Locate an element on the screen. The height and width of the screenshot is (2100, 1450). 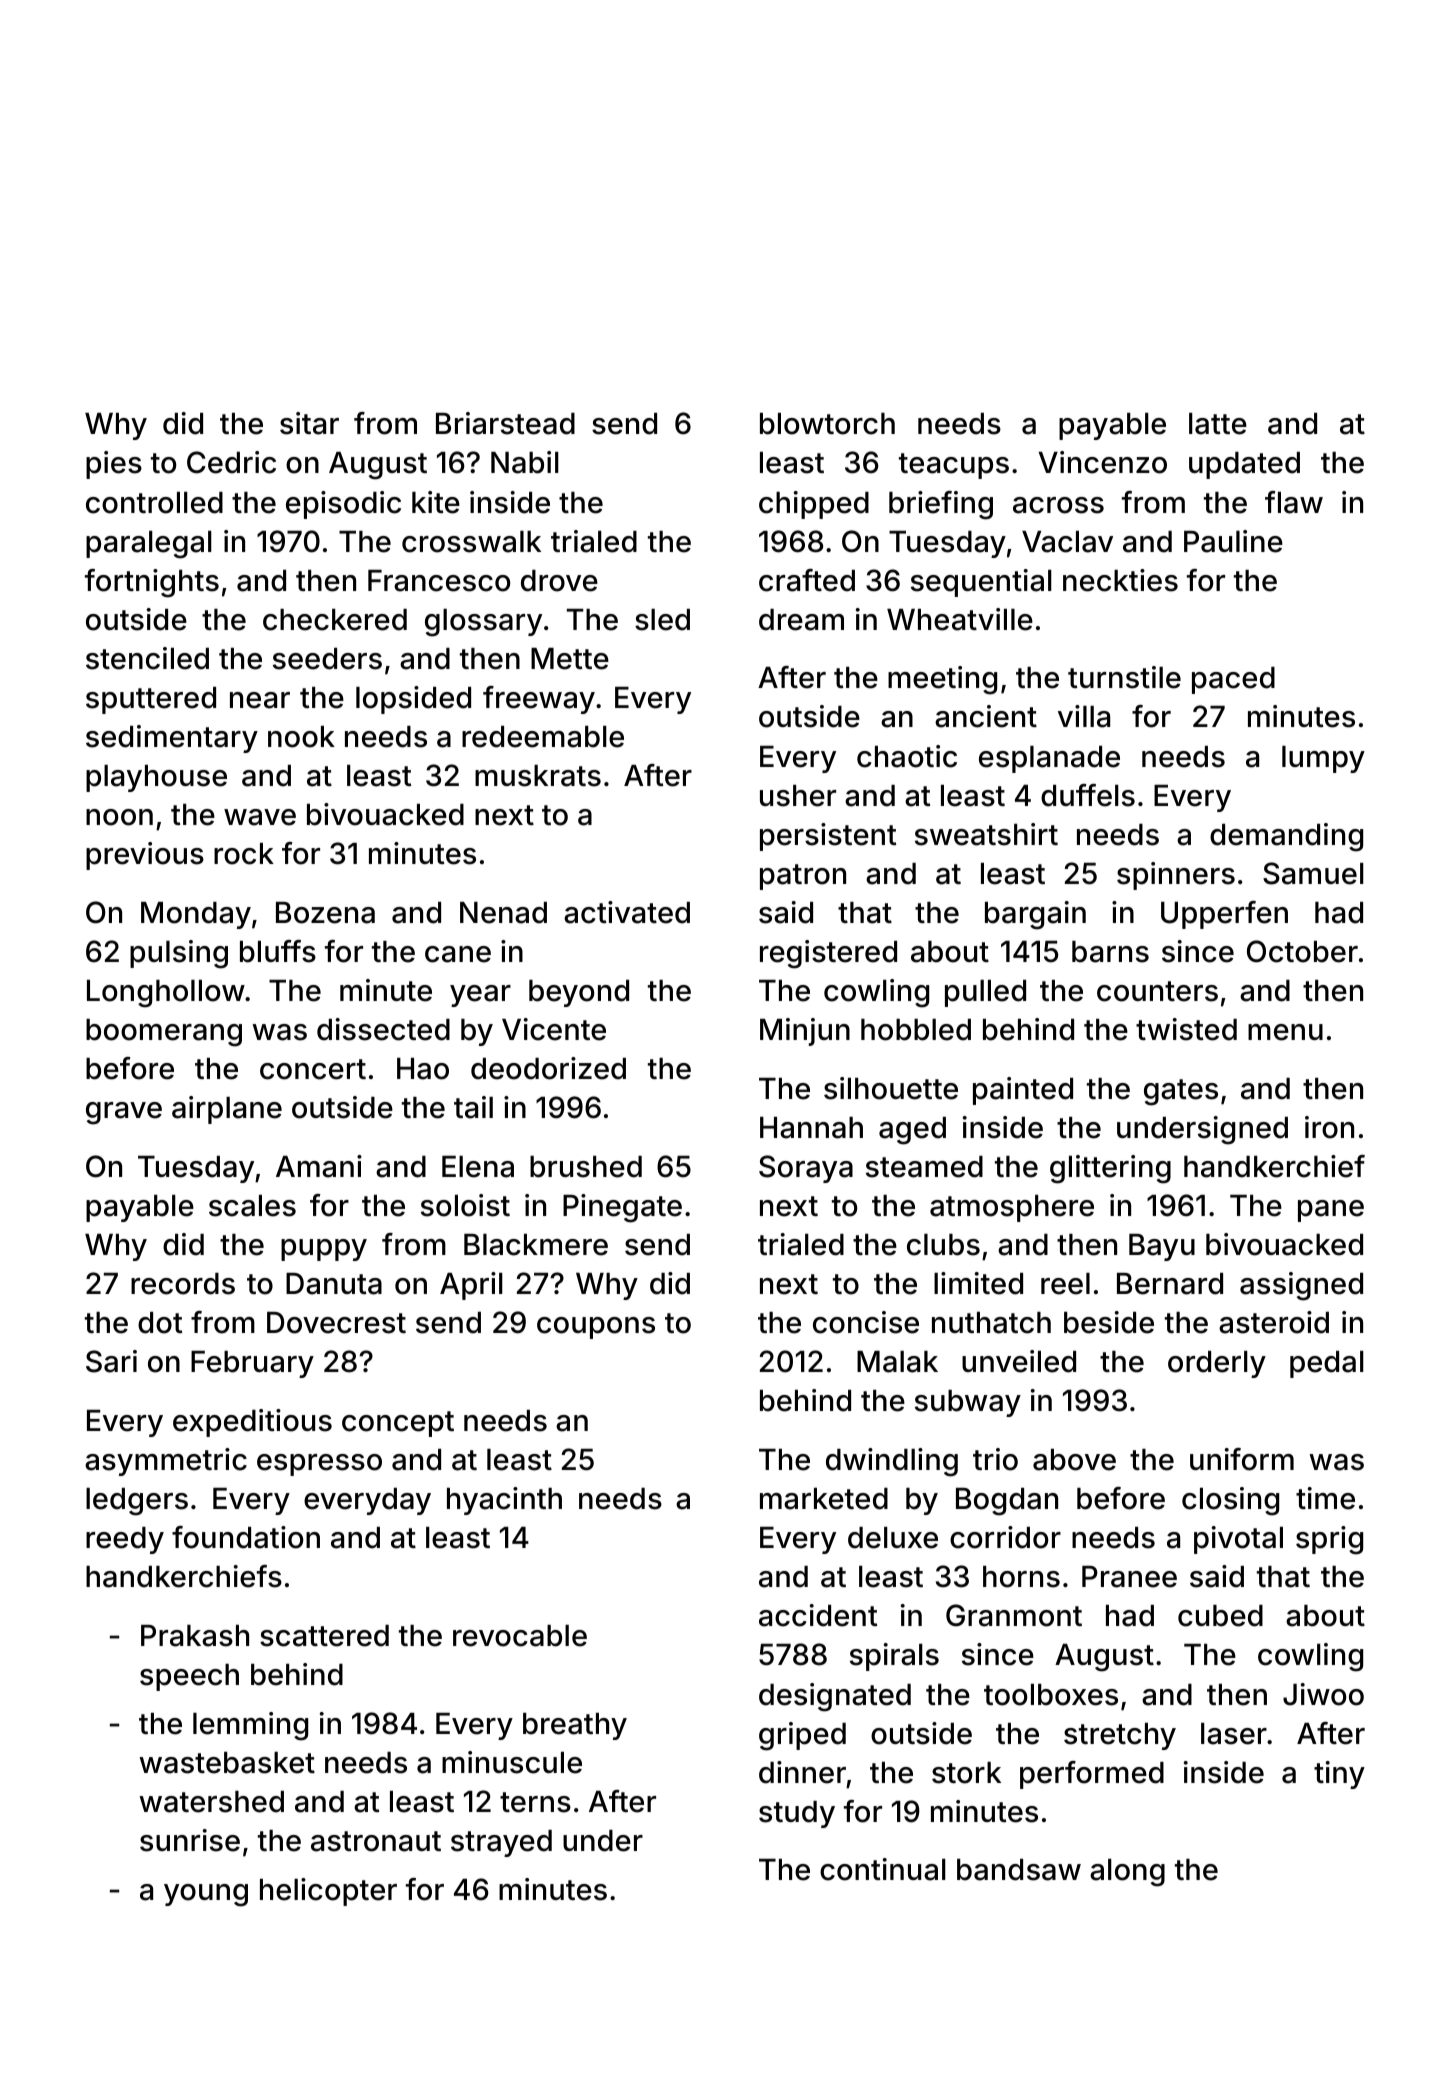
episodic is located at coordinates (343, 505).
